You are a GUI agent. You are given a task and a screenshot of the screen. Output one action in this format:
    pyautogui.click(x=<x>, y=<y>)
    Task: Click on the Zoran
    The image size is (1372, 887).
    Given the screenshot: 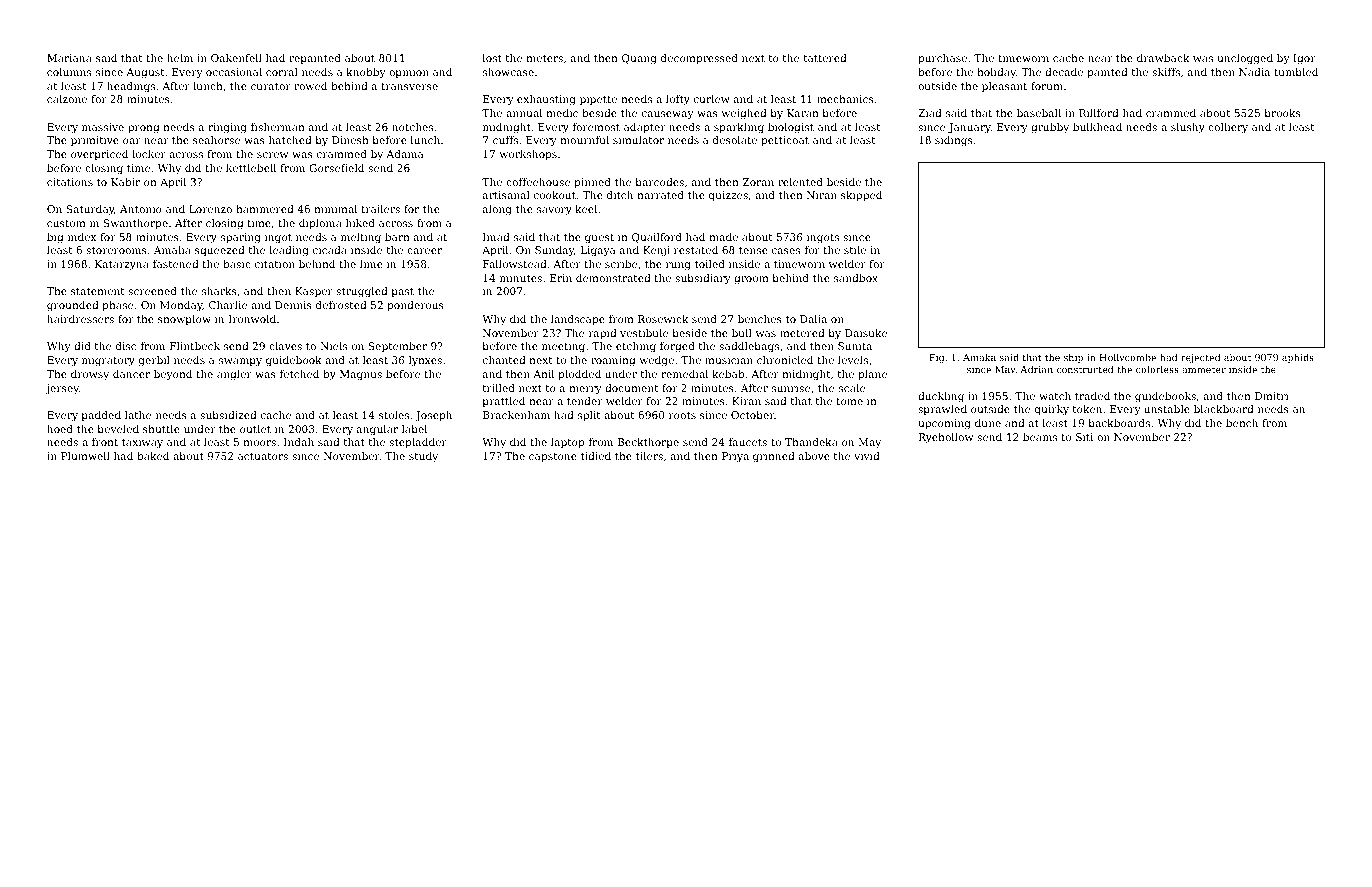 What is the action you would take?
    pyautogui.click(x=758, y=182)
